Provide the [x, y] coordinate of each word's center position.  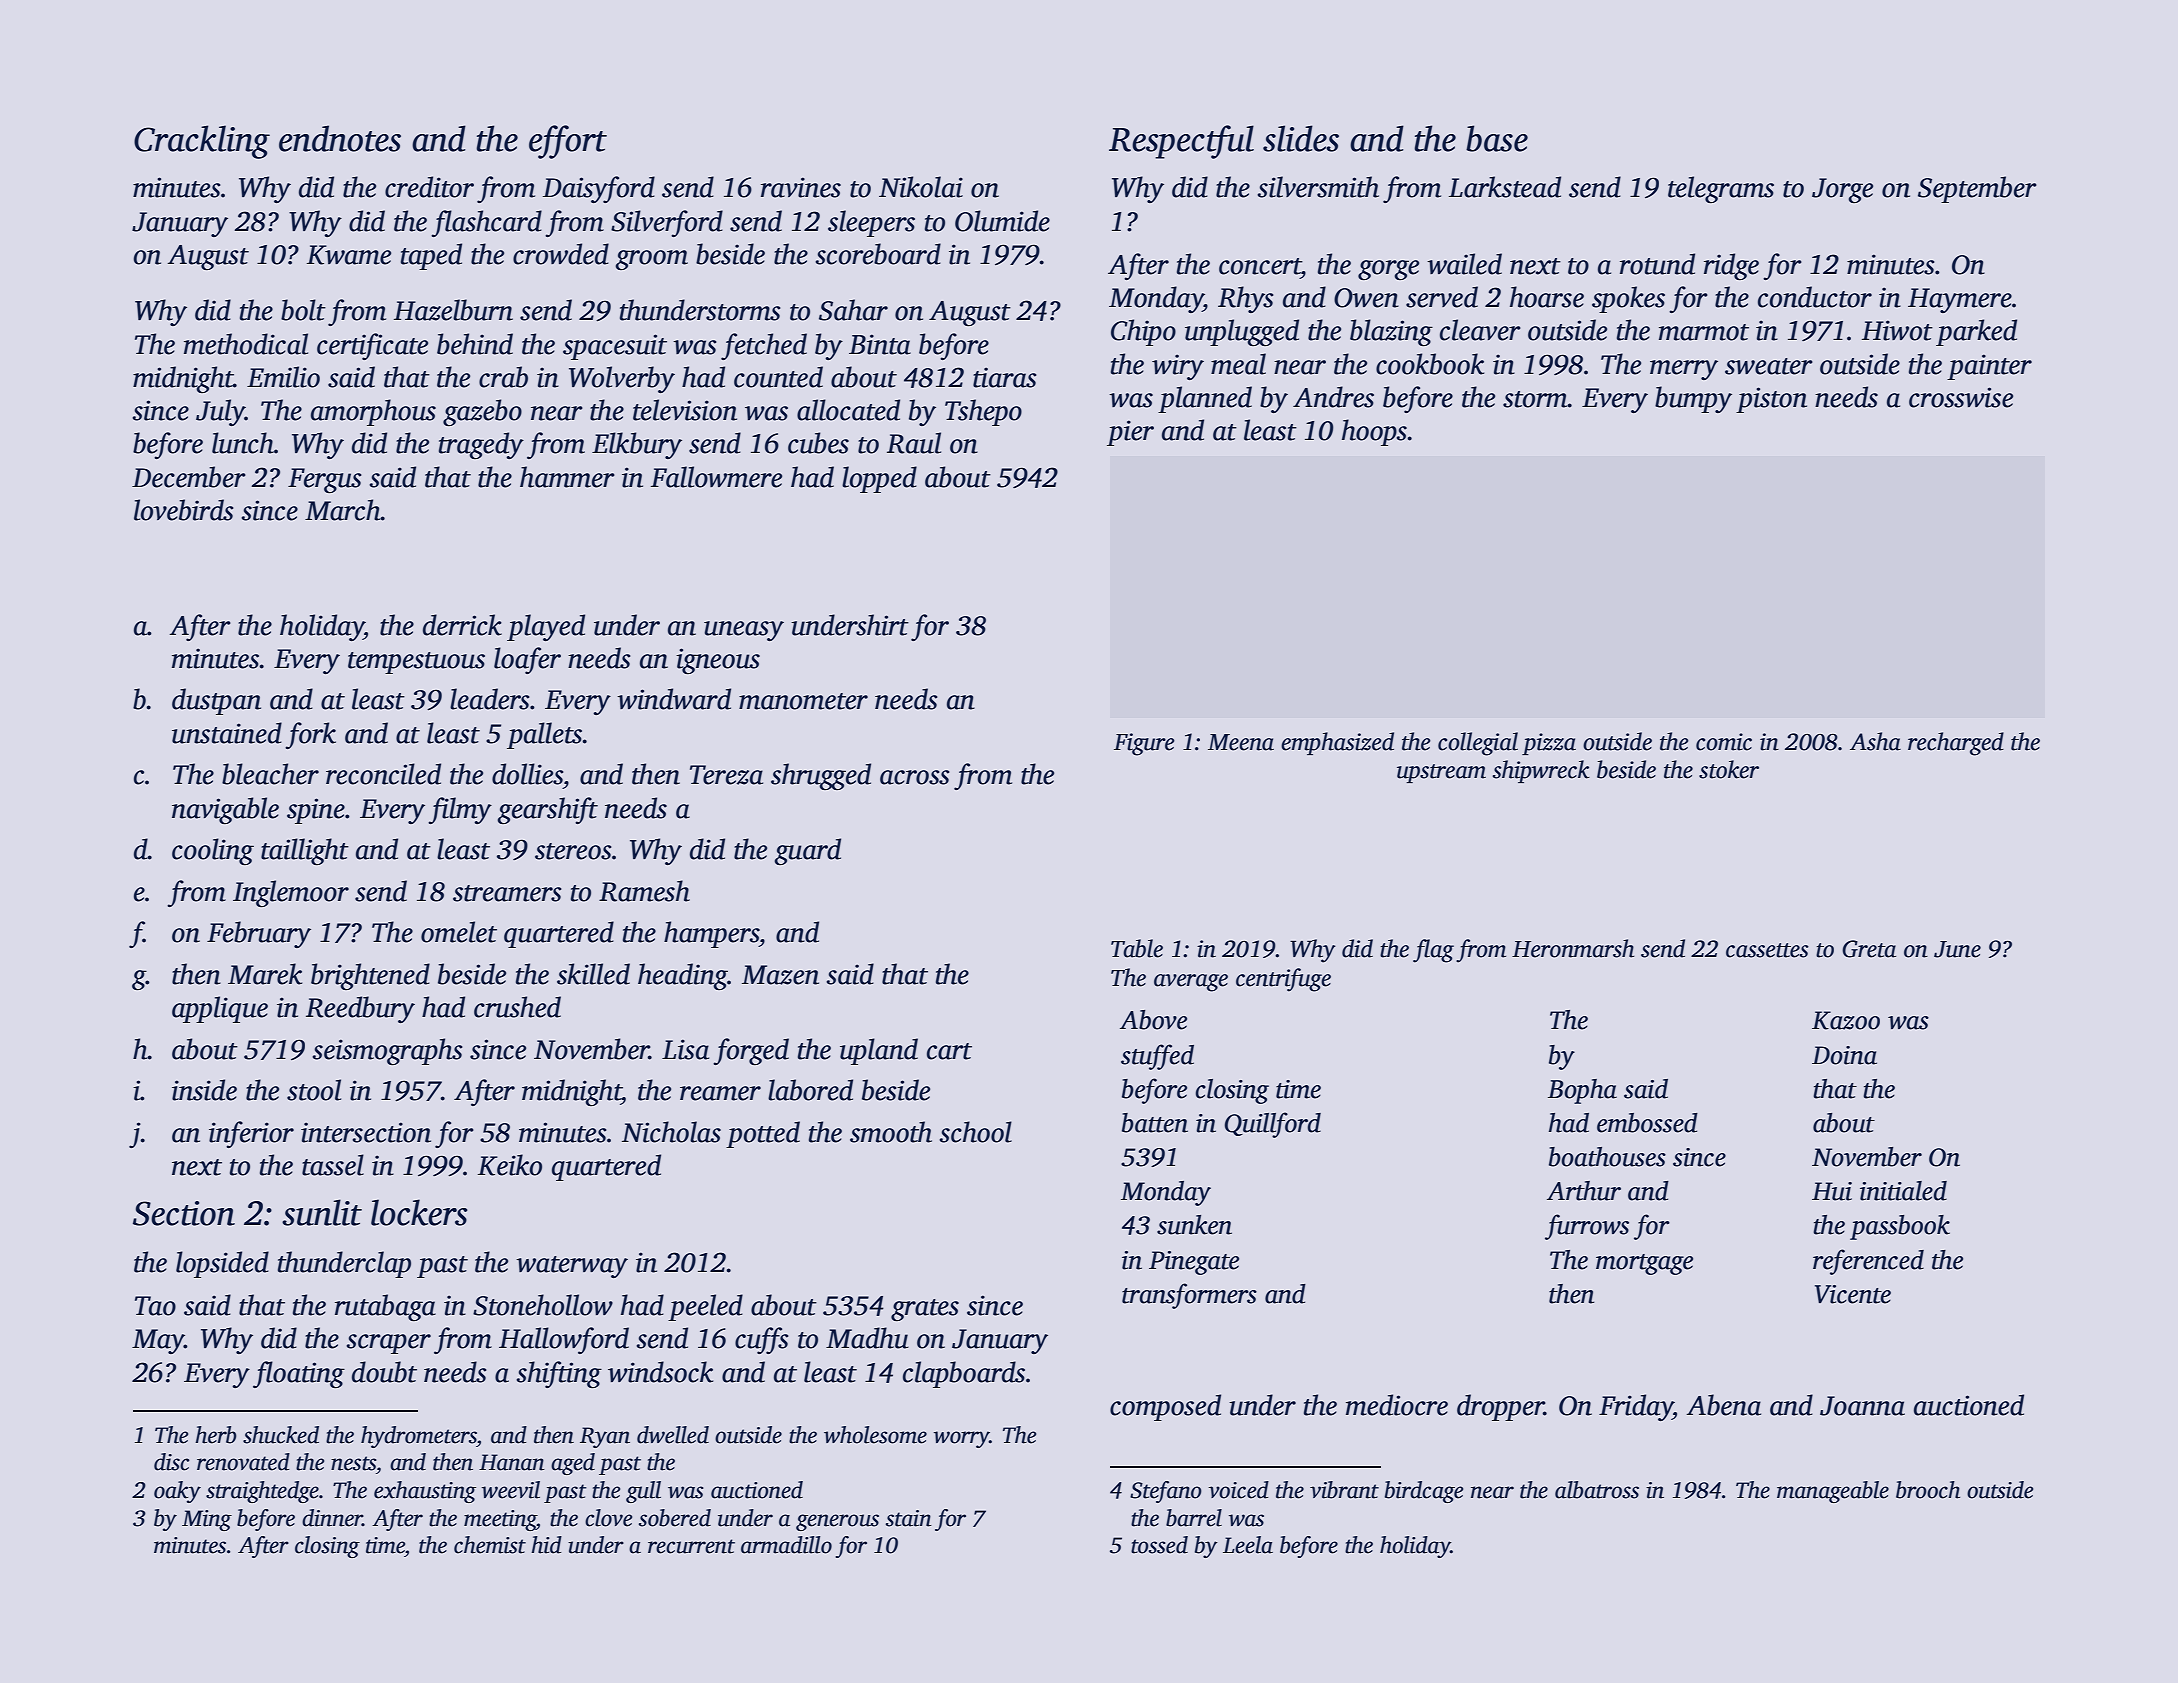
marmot [1704, 332]
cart [949, 1051]
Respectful [1181, 142]
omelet [459, 932]
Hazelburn [453, 310]
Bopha [1582, 1091]
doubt [384, 1372]
